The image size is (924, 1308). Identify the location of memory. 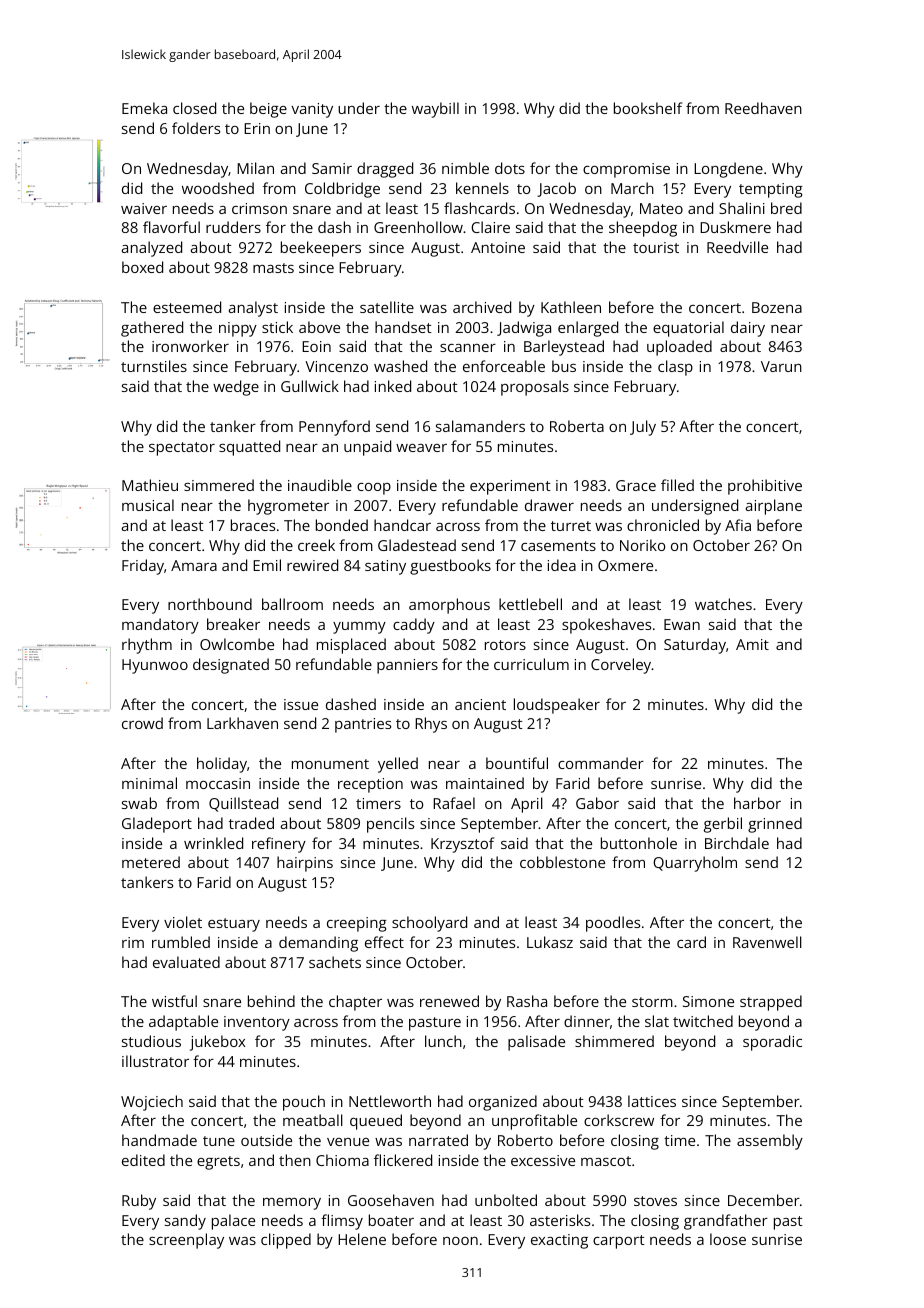
(292, 1204).
